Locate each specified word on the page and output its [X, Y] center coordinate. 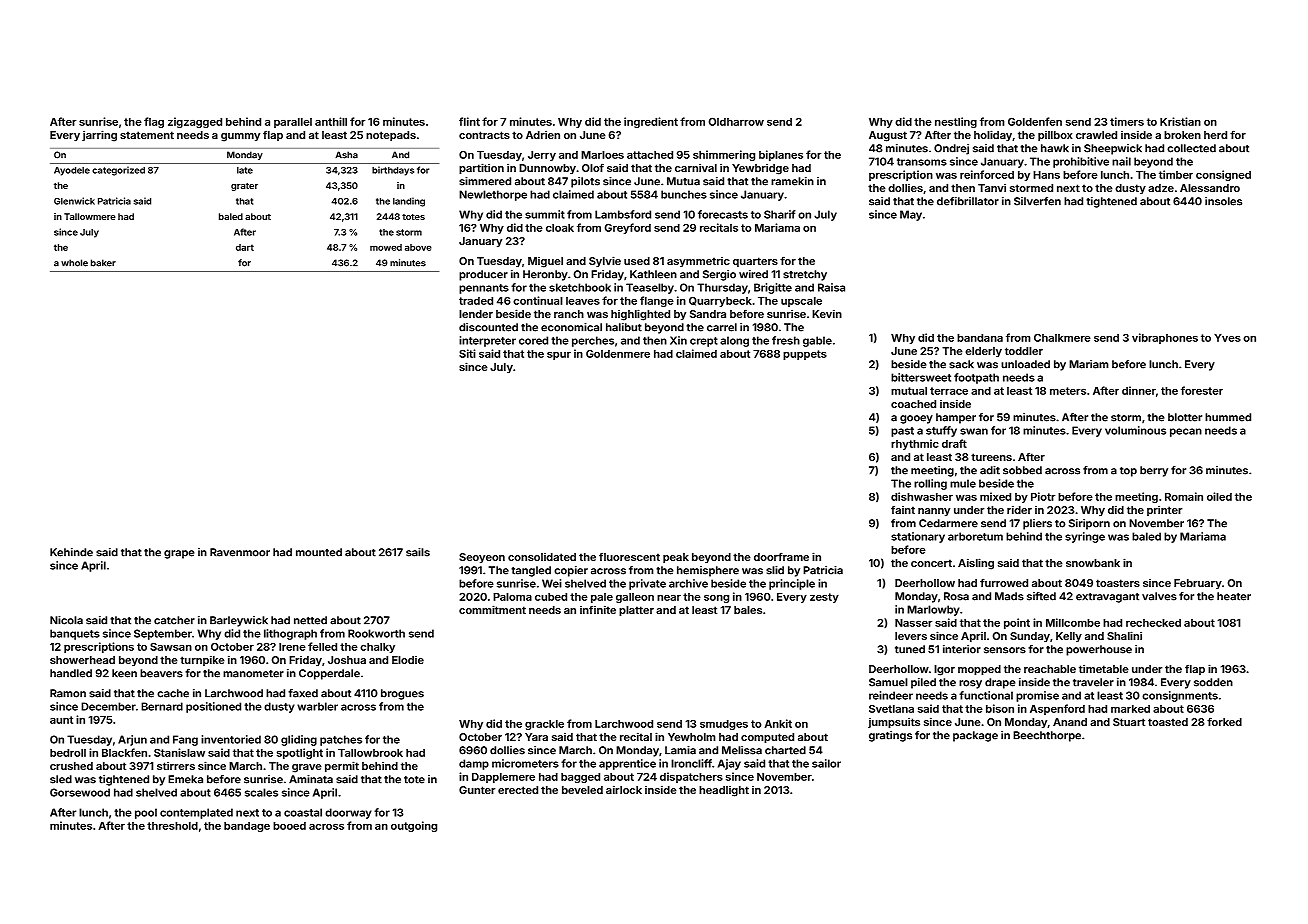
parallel [293, 123]
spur [559, 356]
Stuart [1129, 722]
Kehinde [71, 552]
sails [418, 552]
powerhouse [1099, 650]
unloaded [1025, 364]
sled [61, 779]
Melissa [742, 750]
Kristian [1180, 121]
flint [469, 121]
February [1198, 584]
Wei [552, 583]
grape [179, 554]
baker [103, 263]
